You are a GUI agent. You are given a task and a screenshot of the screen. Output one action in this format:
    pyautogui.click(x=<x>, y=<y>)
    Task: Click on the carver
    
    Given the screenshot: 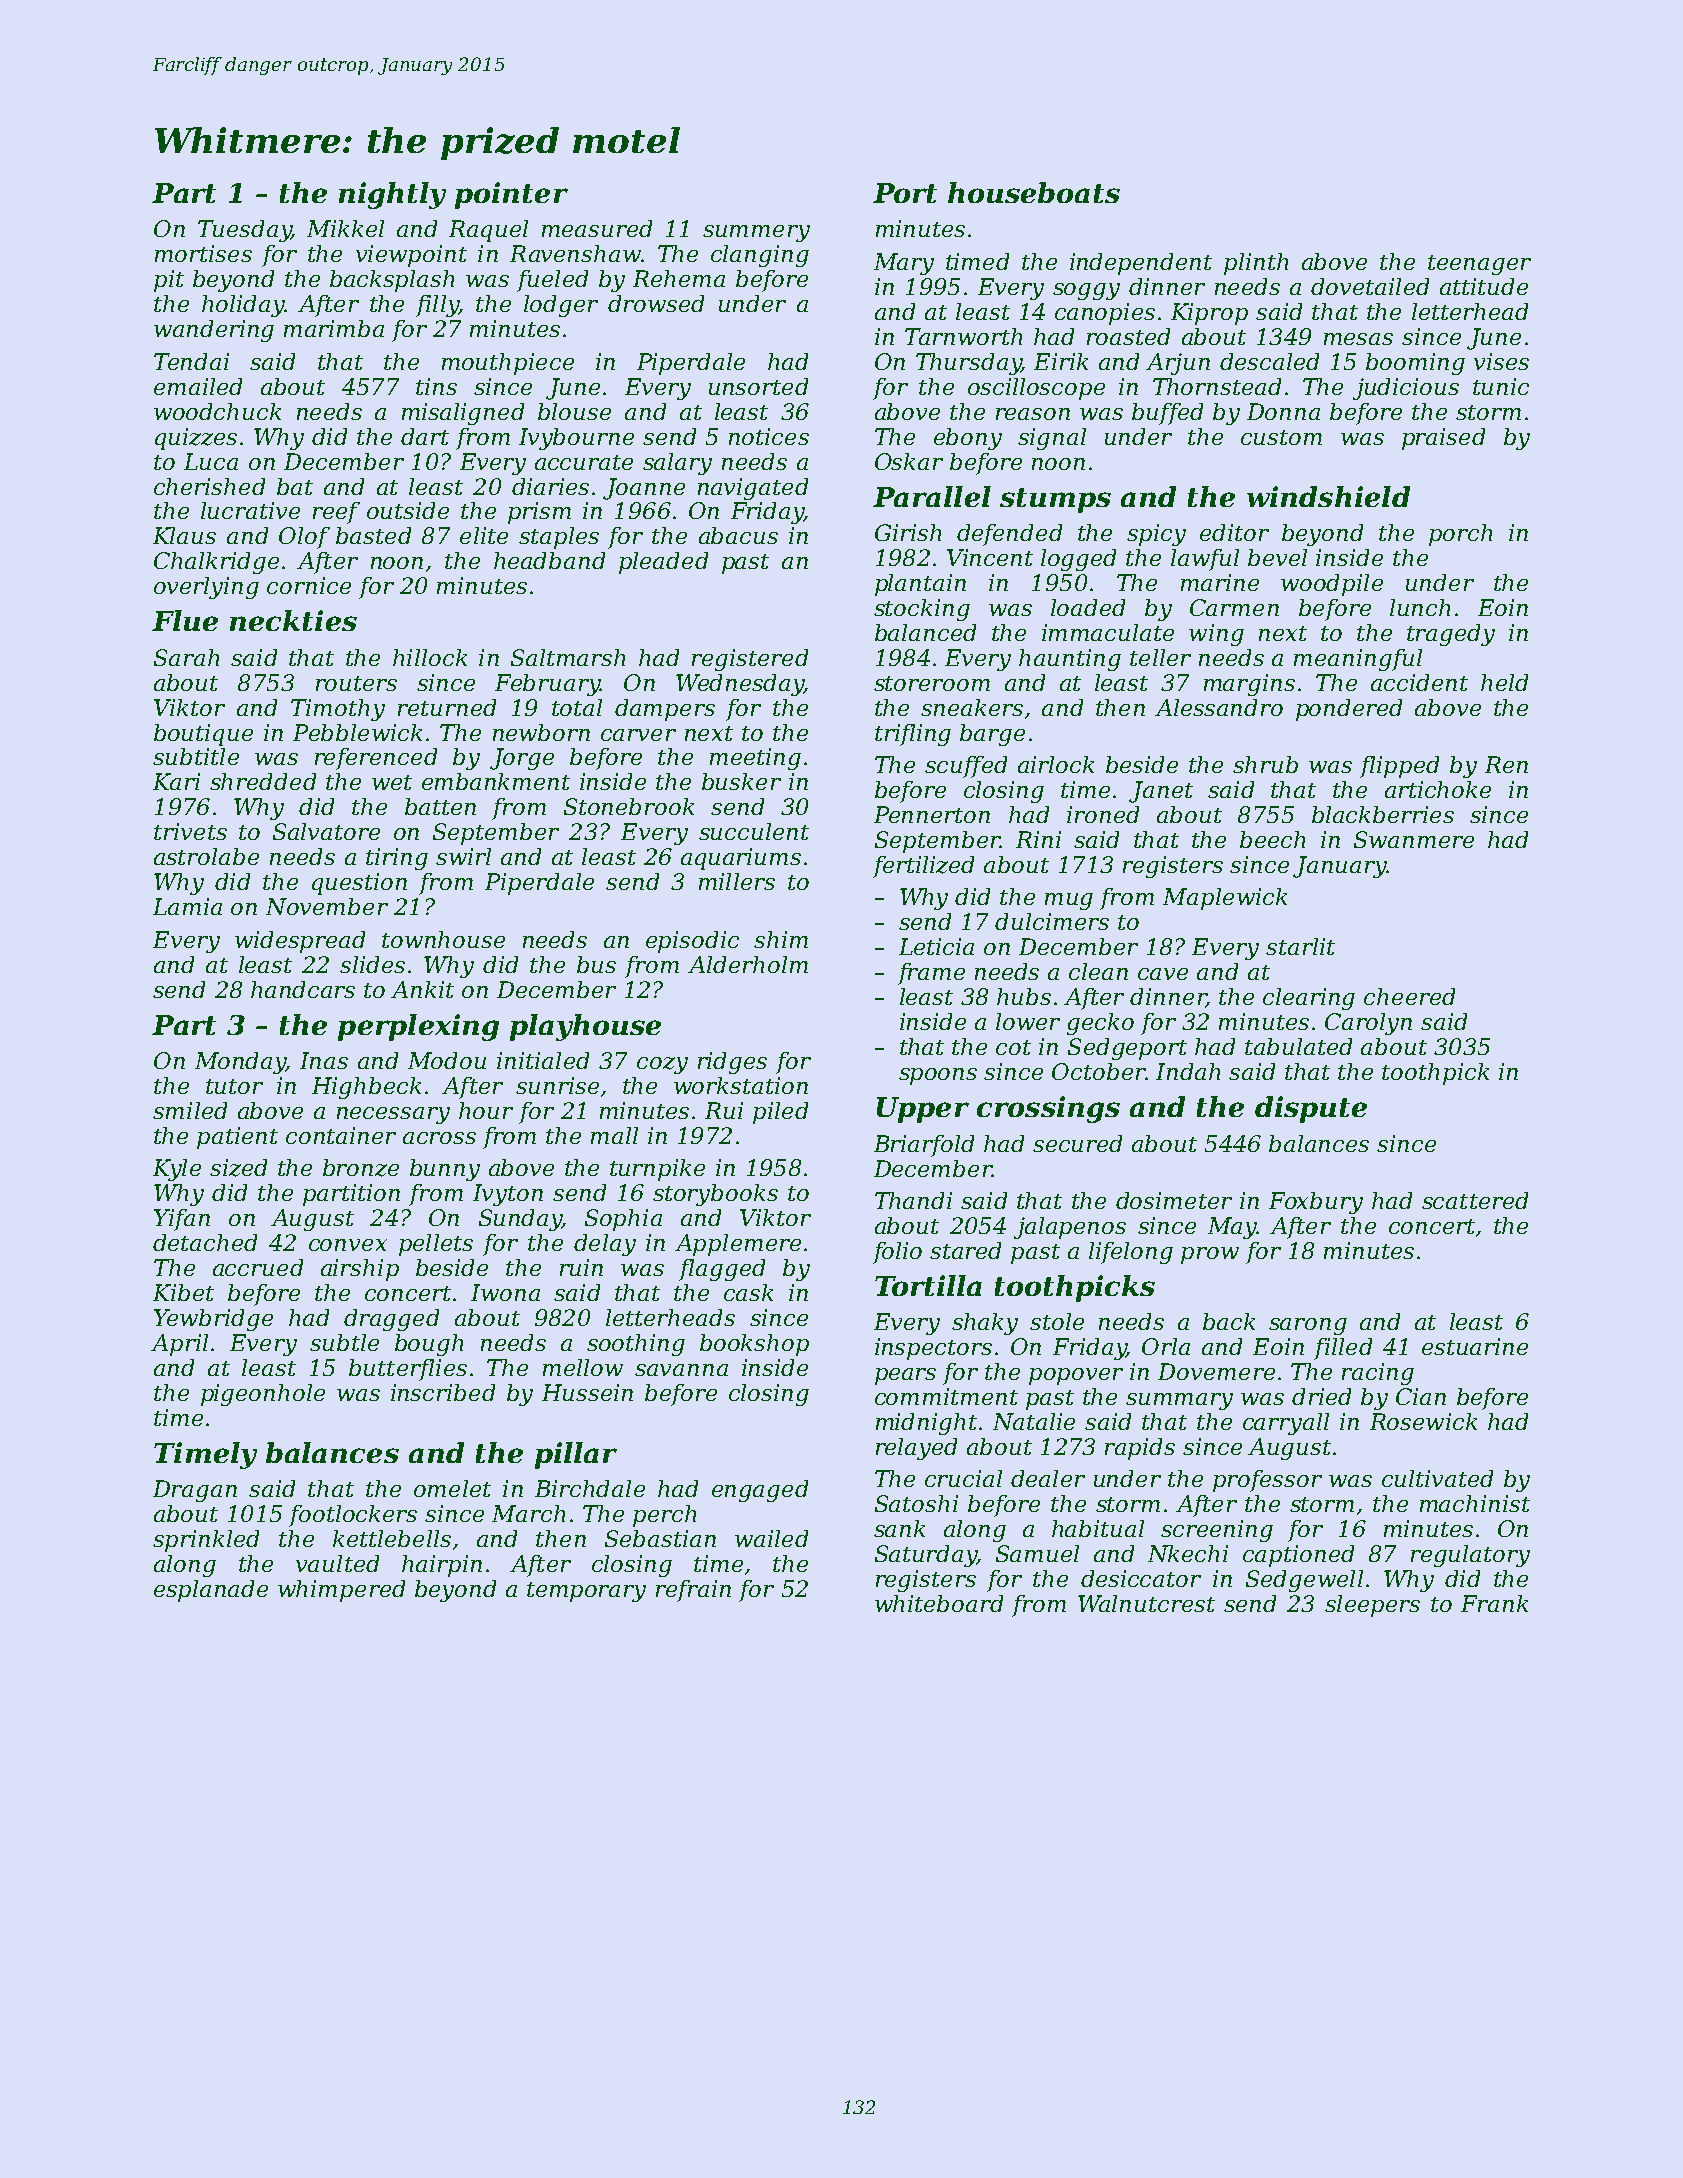 What is the action you would take?
    pyautogui.click(x=638, y=735)
